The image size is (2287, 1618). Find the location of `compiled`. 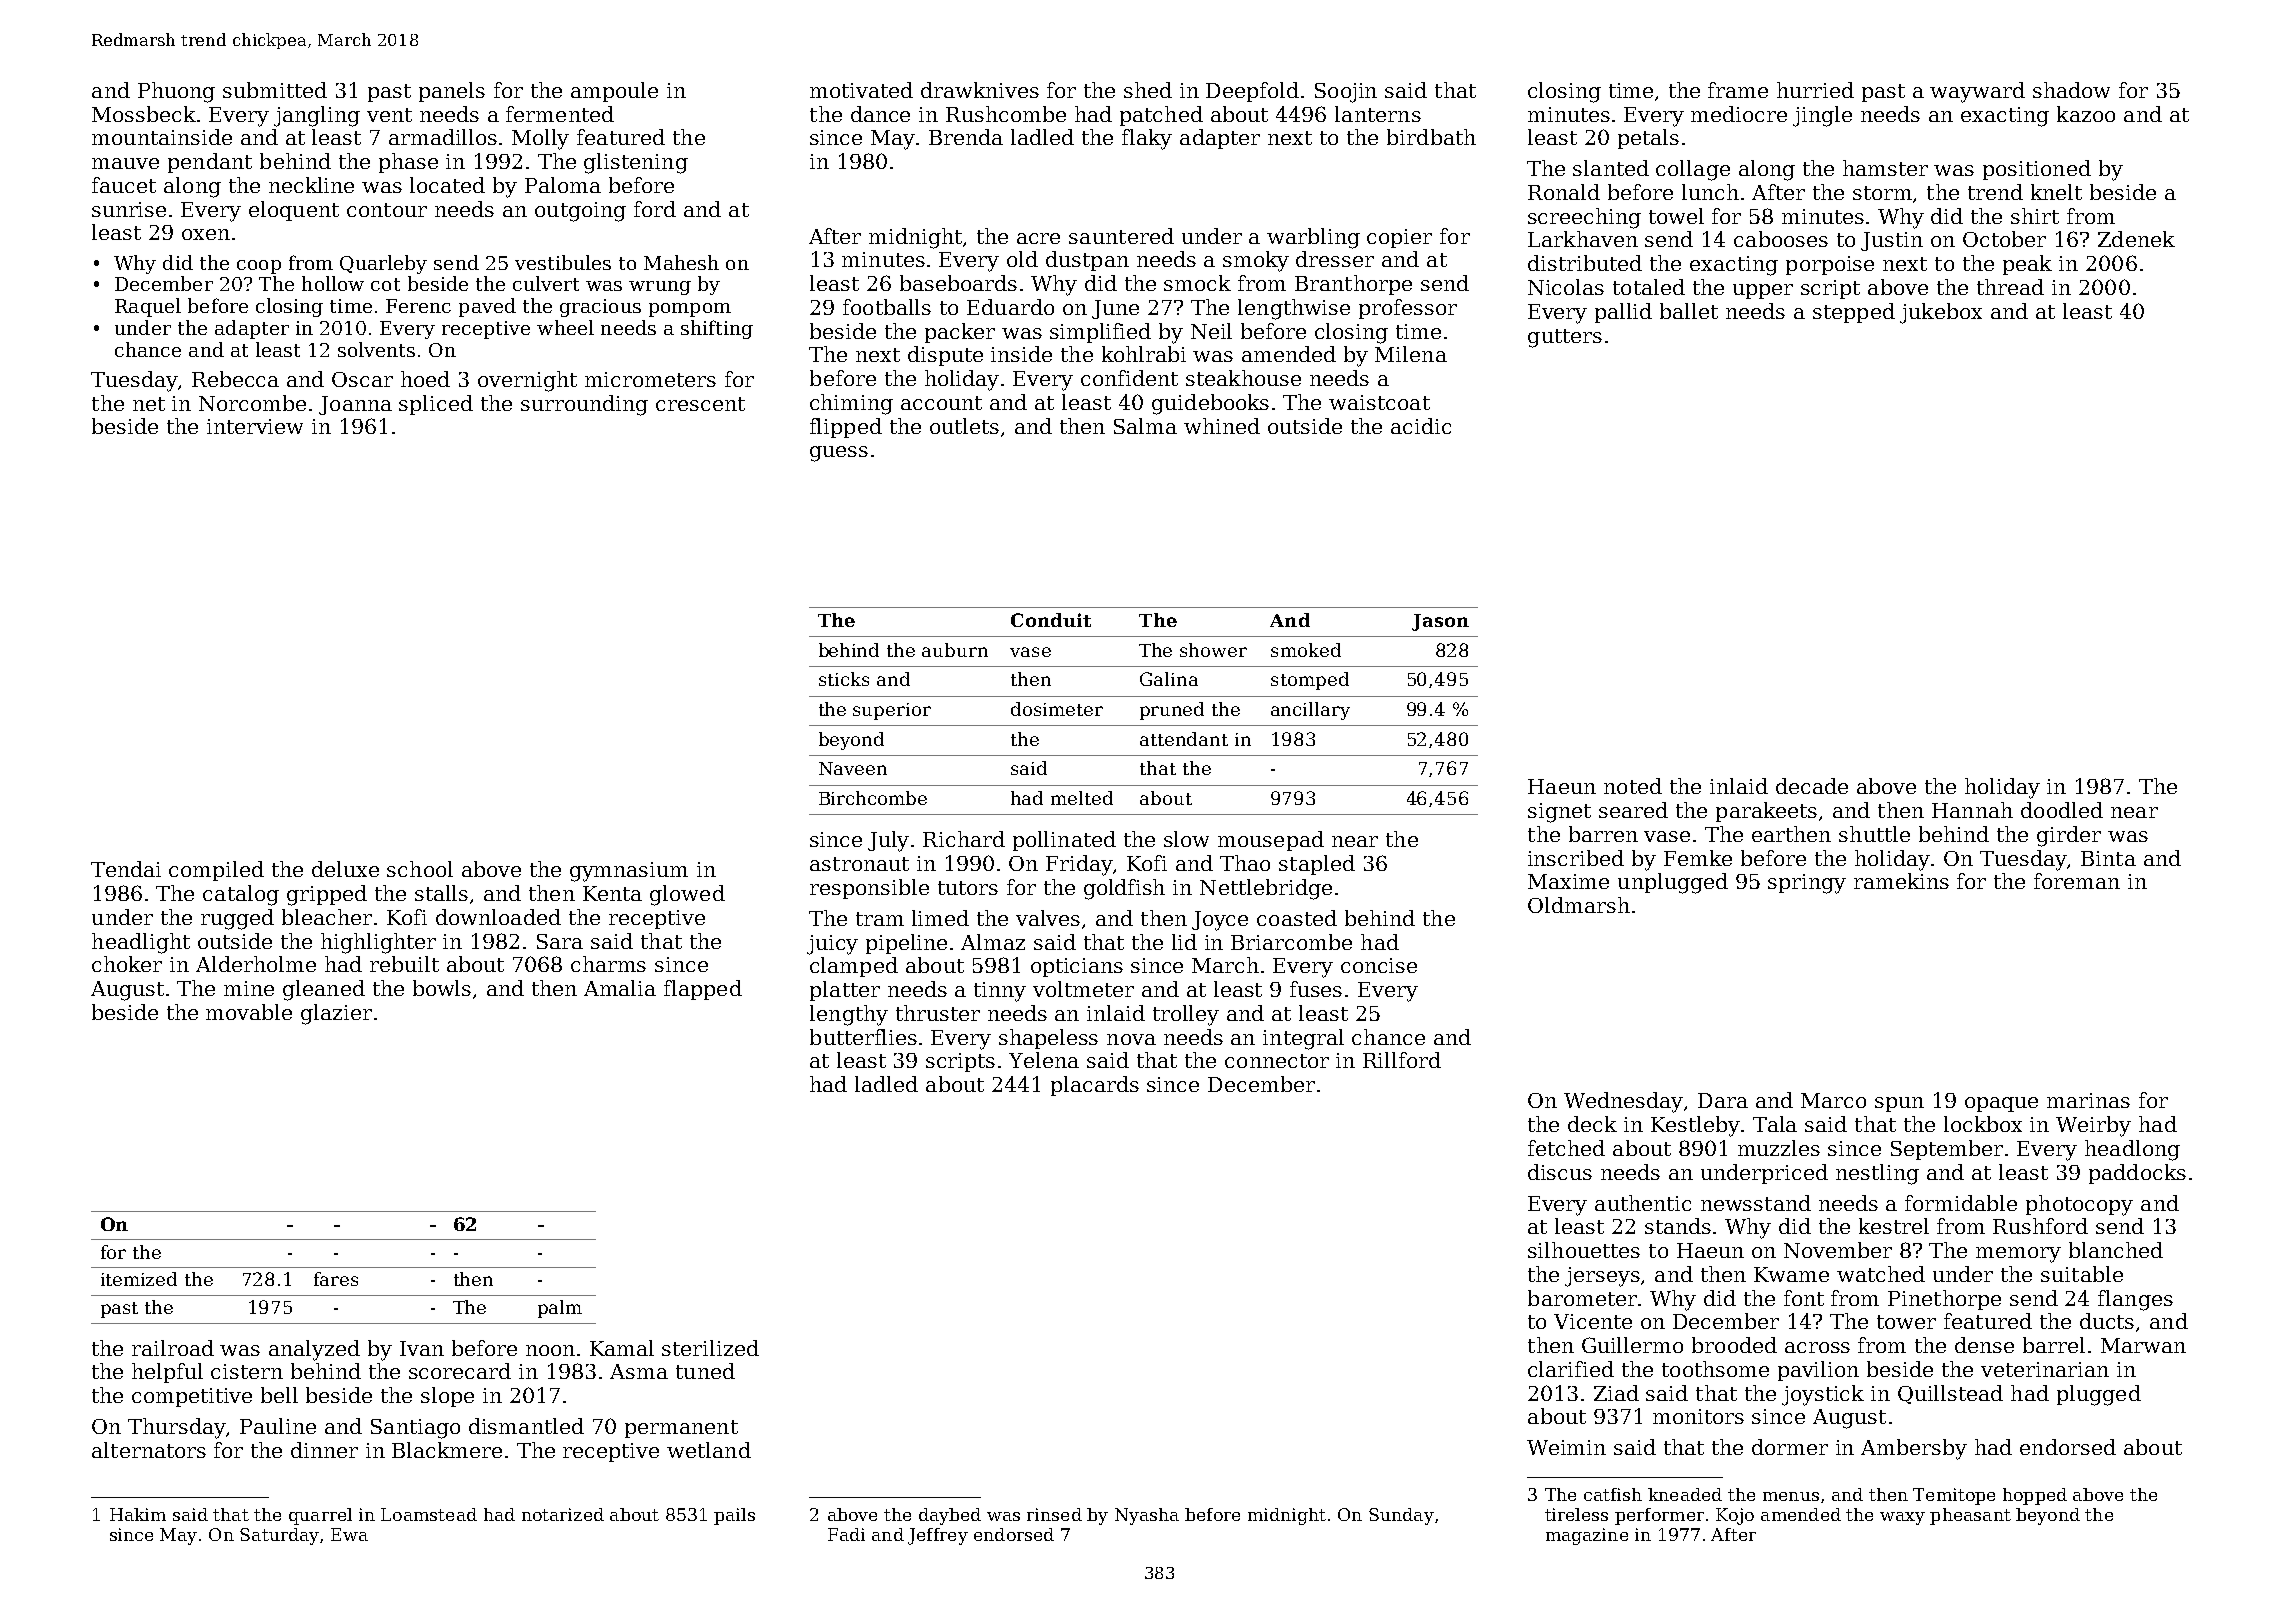

compiled is located at coordinates (216, 871).
